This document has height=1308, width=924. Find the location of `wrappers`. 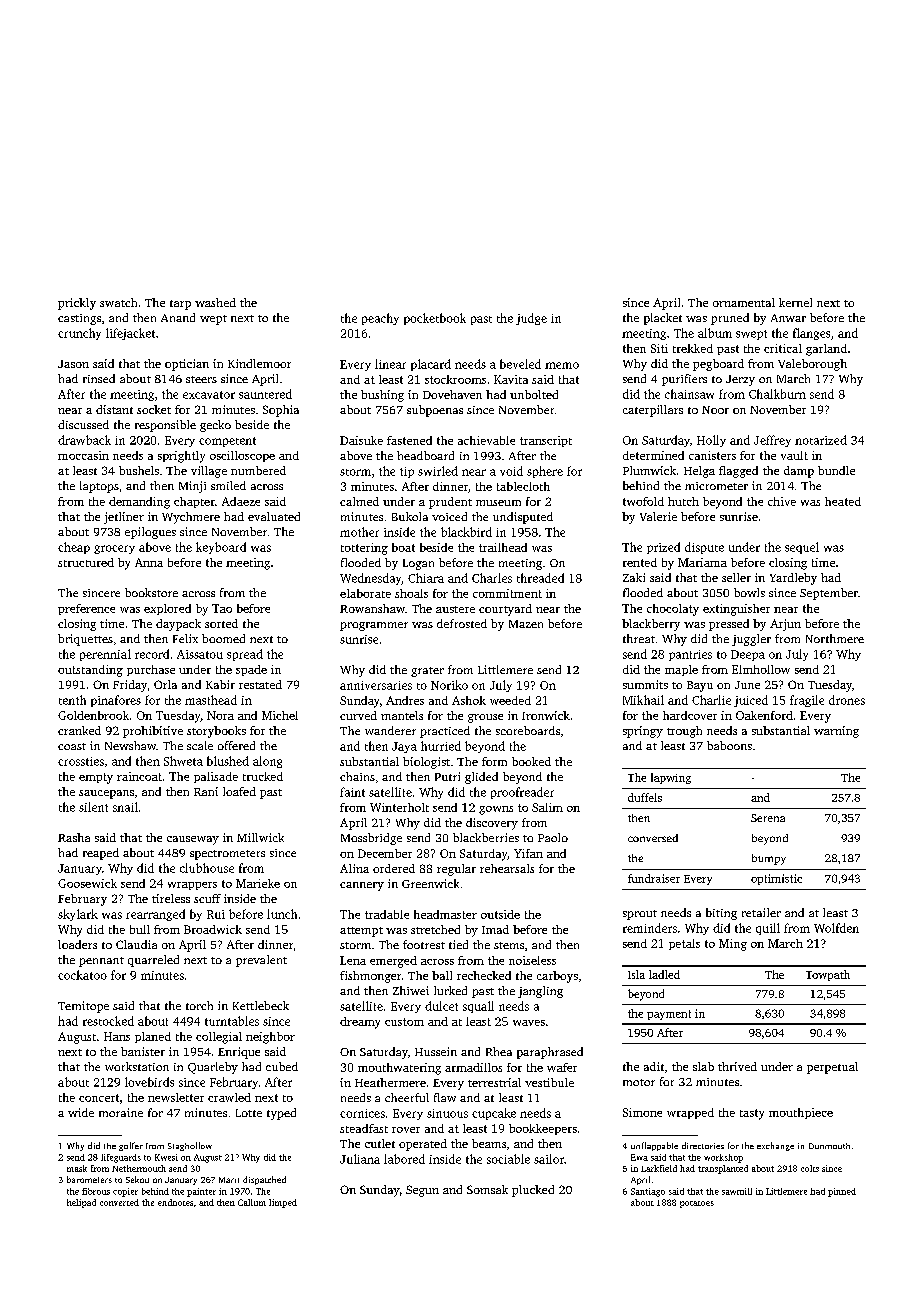

wrappers is located at coordinates (192, 886).
